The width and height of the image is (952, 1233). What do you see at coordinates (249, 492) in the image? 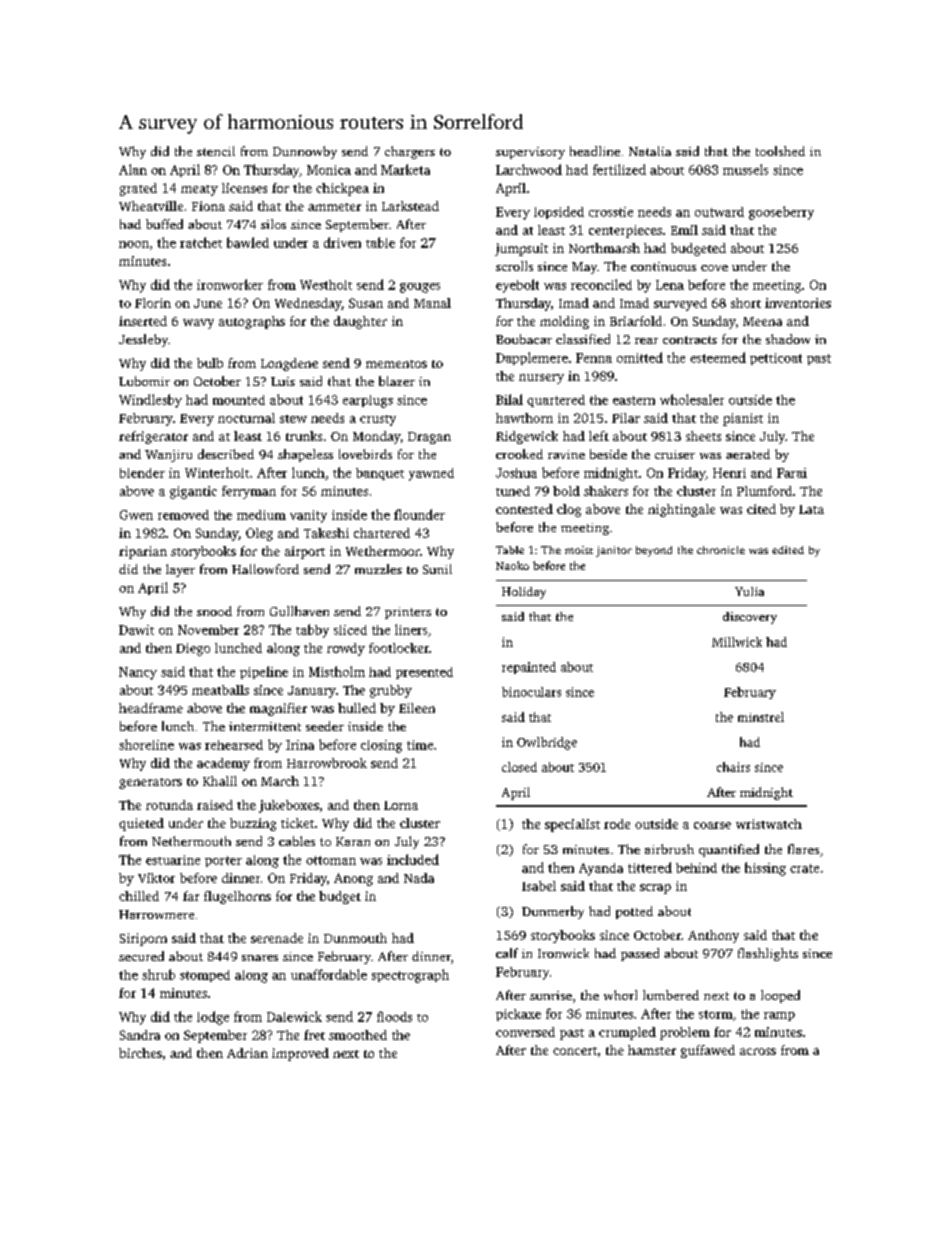
I see `ferryman` at bounding box center [249, 492].
